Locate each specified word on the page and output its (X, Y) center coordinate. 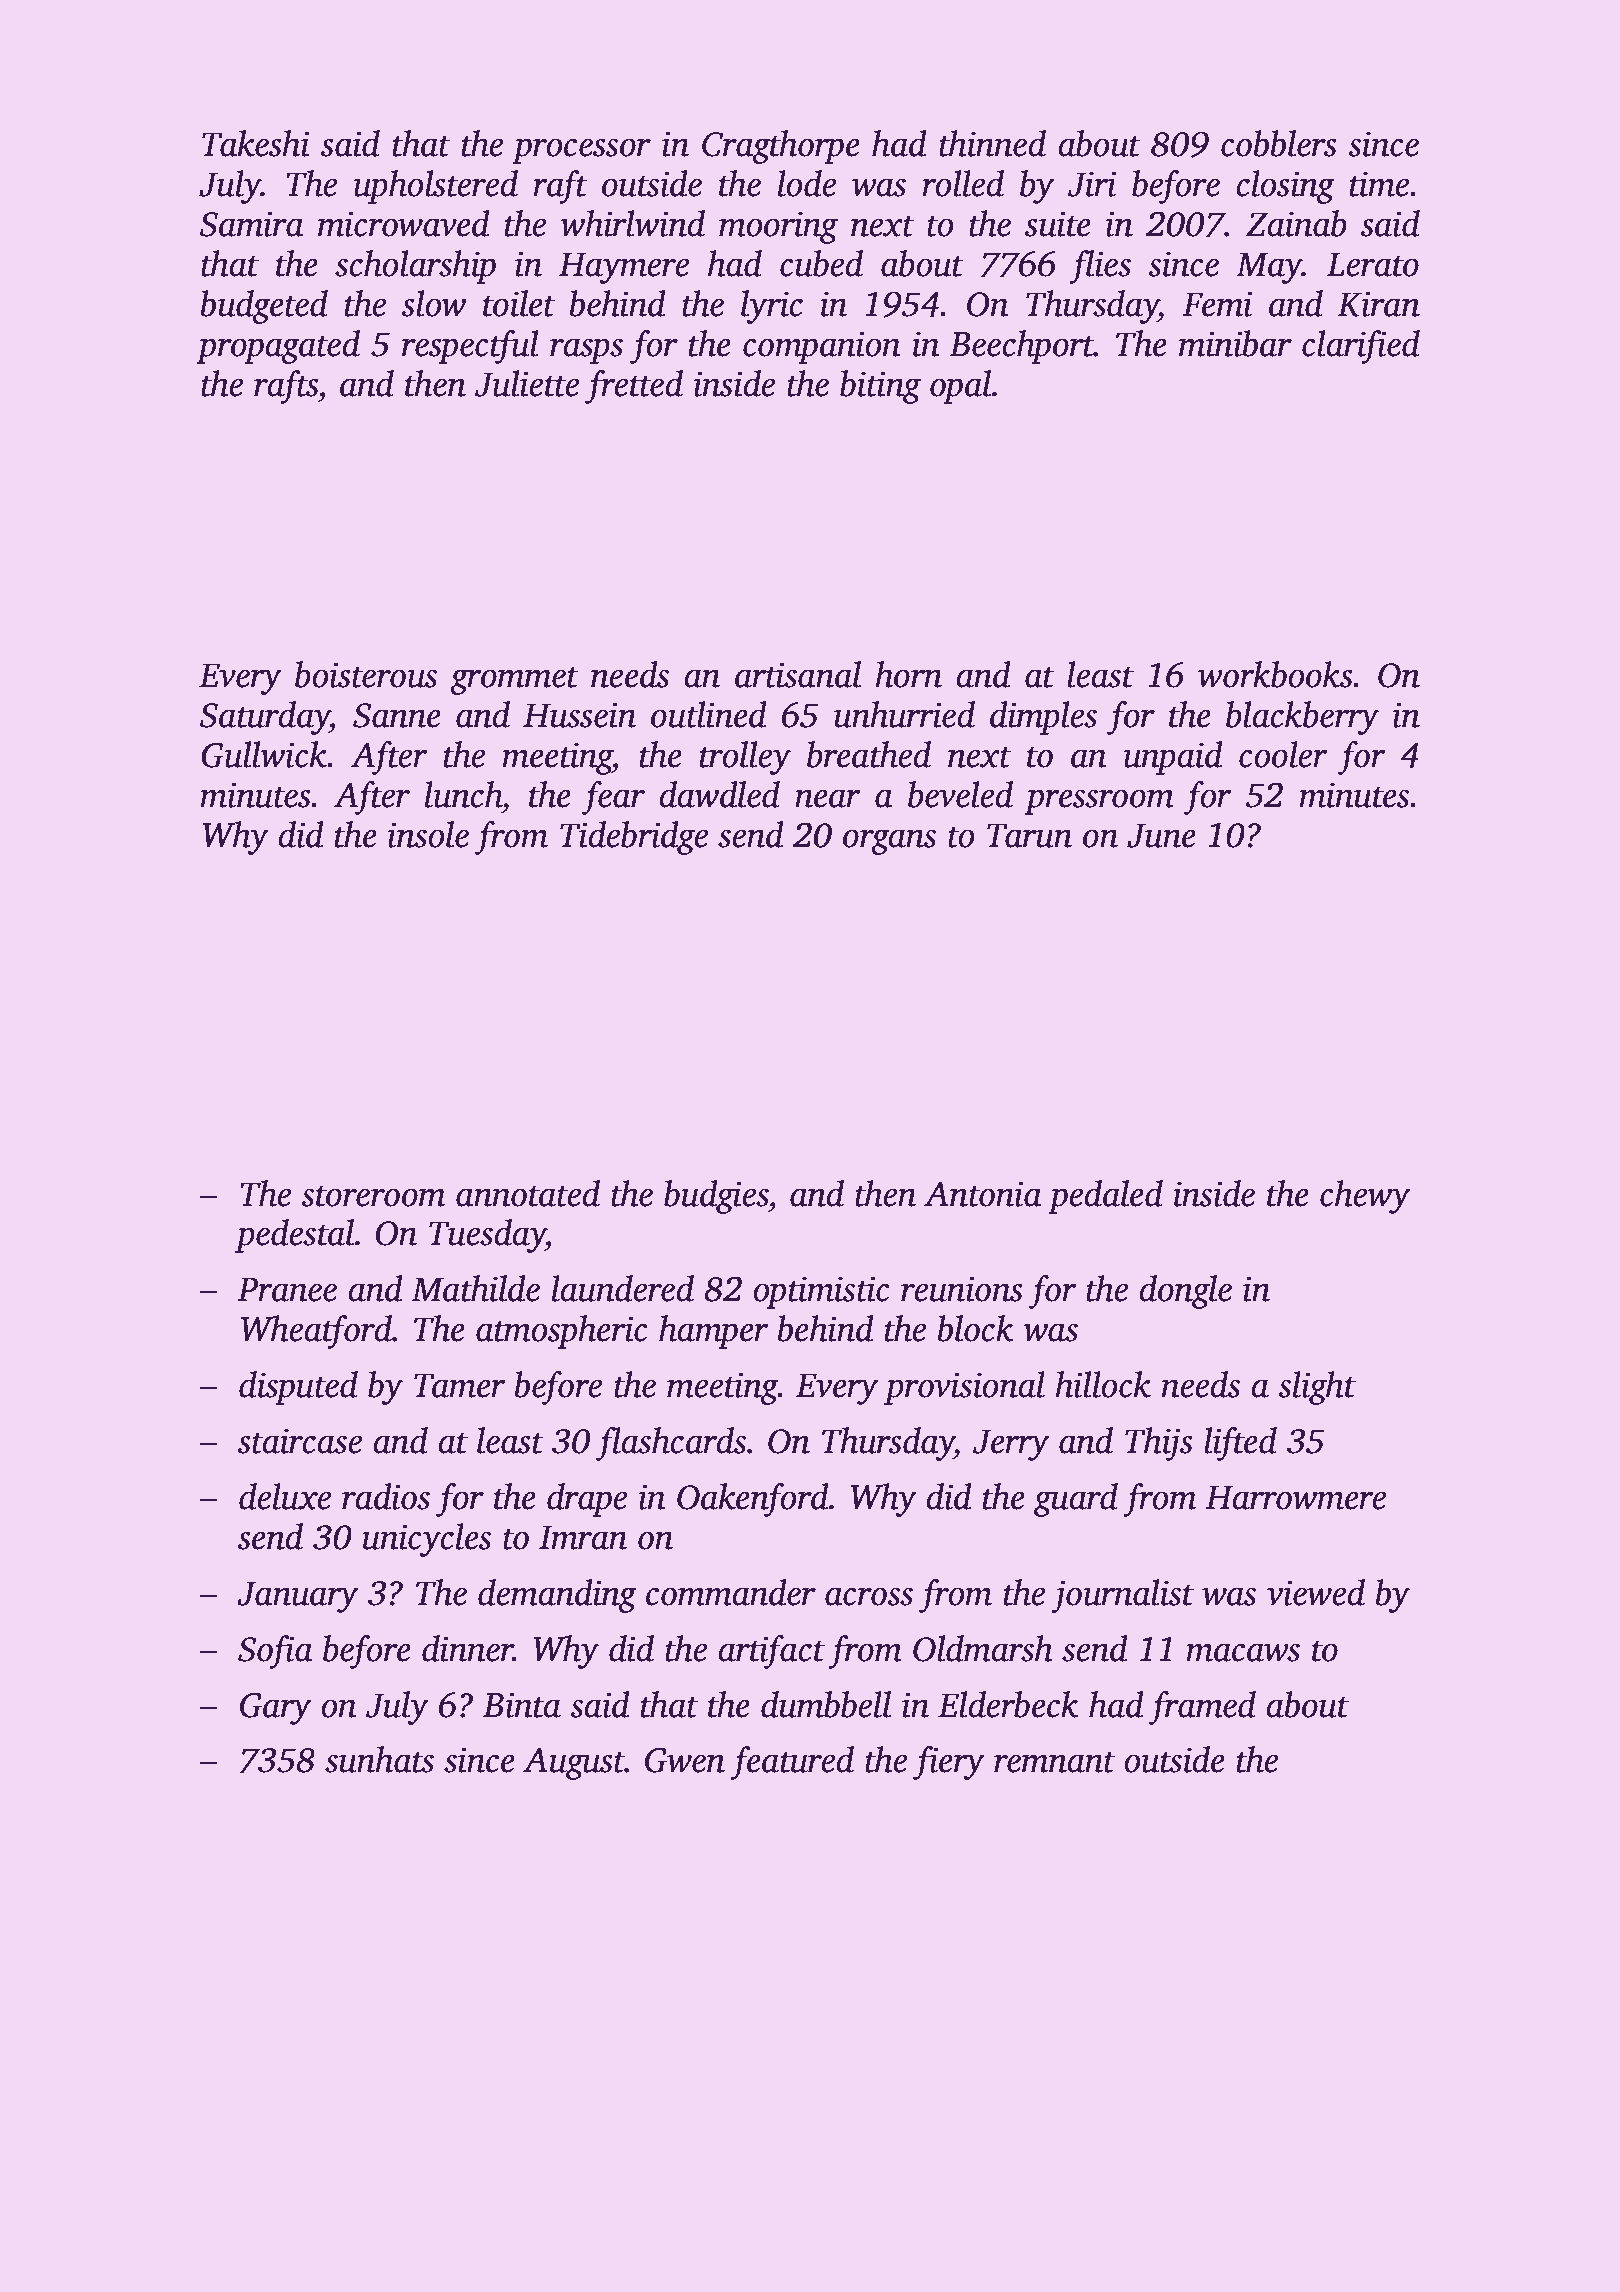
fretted (634, 387)
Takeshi (256, 143)
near (827, 798)
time (1379, 184)
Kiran (1378, 304)
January (297, 1597)
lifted (1240, 1444)
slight (1317, 1388)
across (869, 1596)
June (1161, 835)
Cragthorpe (781, 147)
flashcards (671, 1444)
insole (428, 834)
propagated (278, 347)
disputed (298, 1388)
